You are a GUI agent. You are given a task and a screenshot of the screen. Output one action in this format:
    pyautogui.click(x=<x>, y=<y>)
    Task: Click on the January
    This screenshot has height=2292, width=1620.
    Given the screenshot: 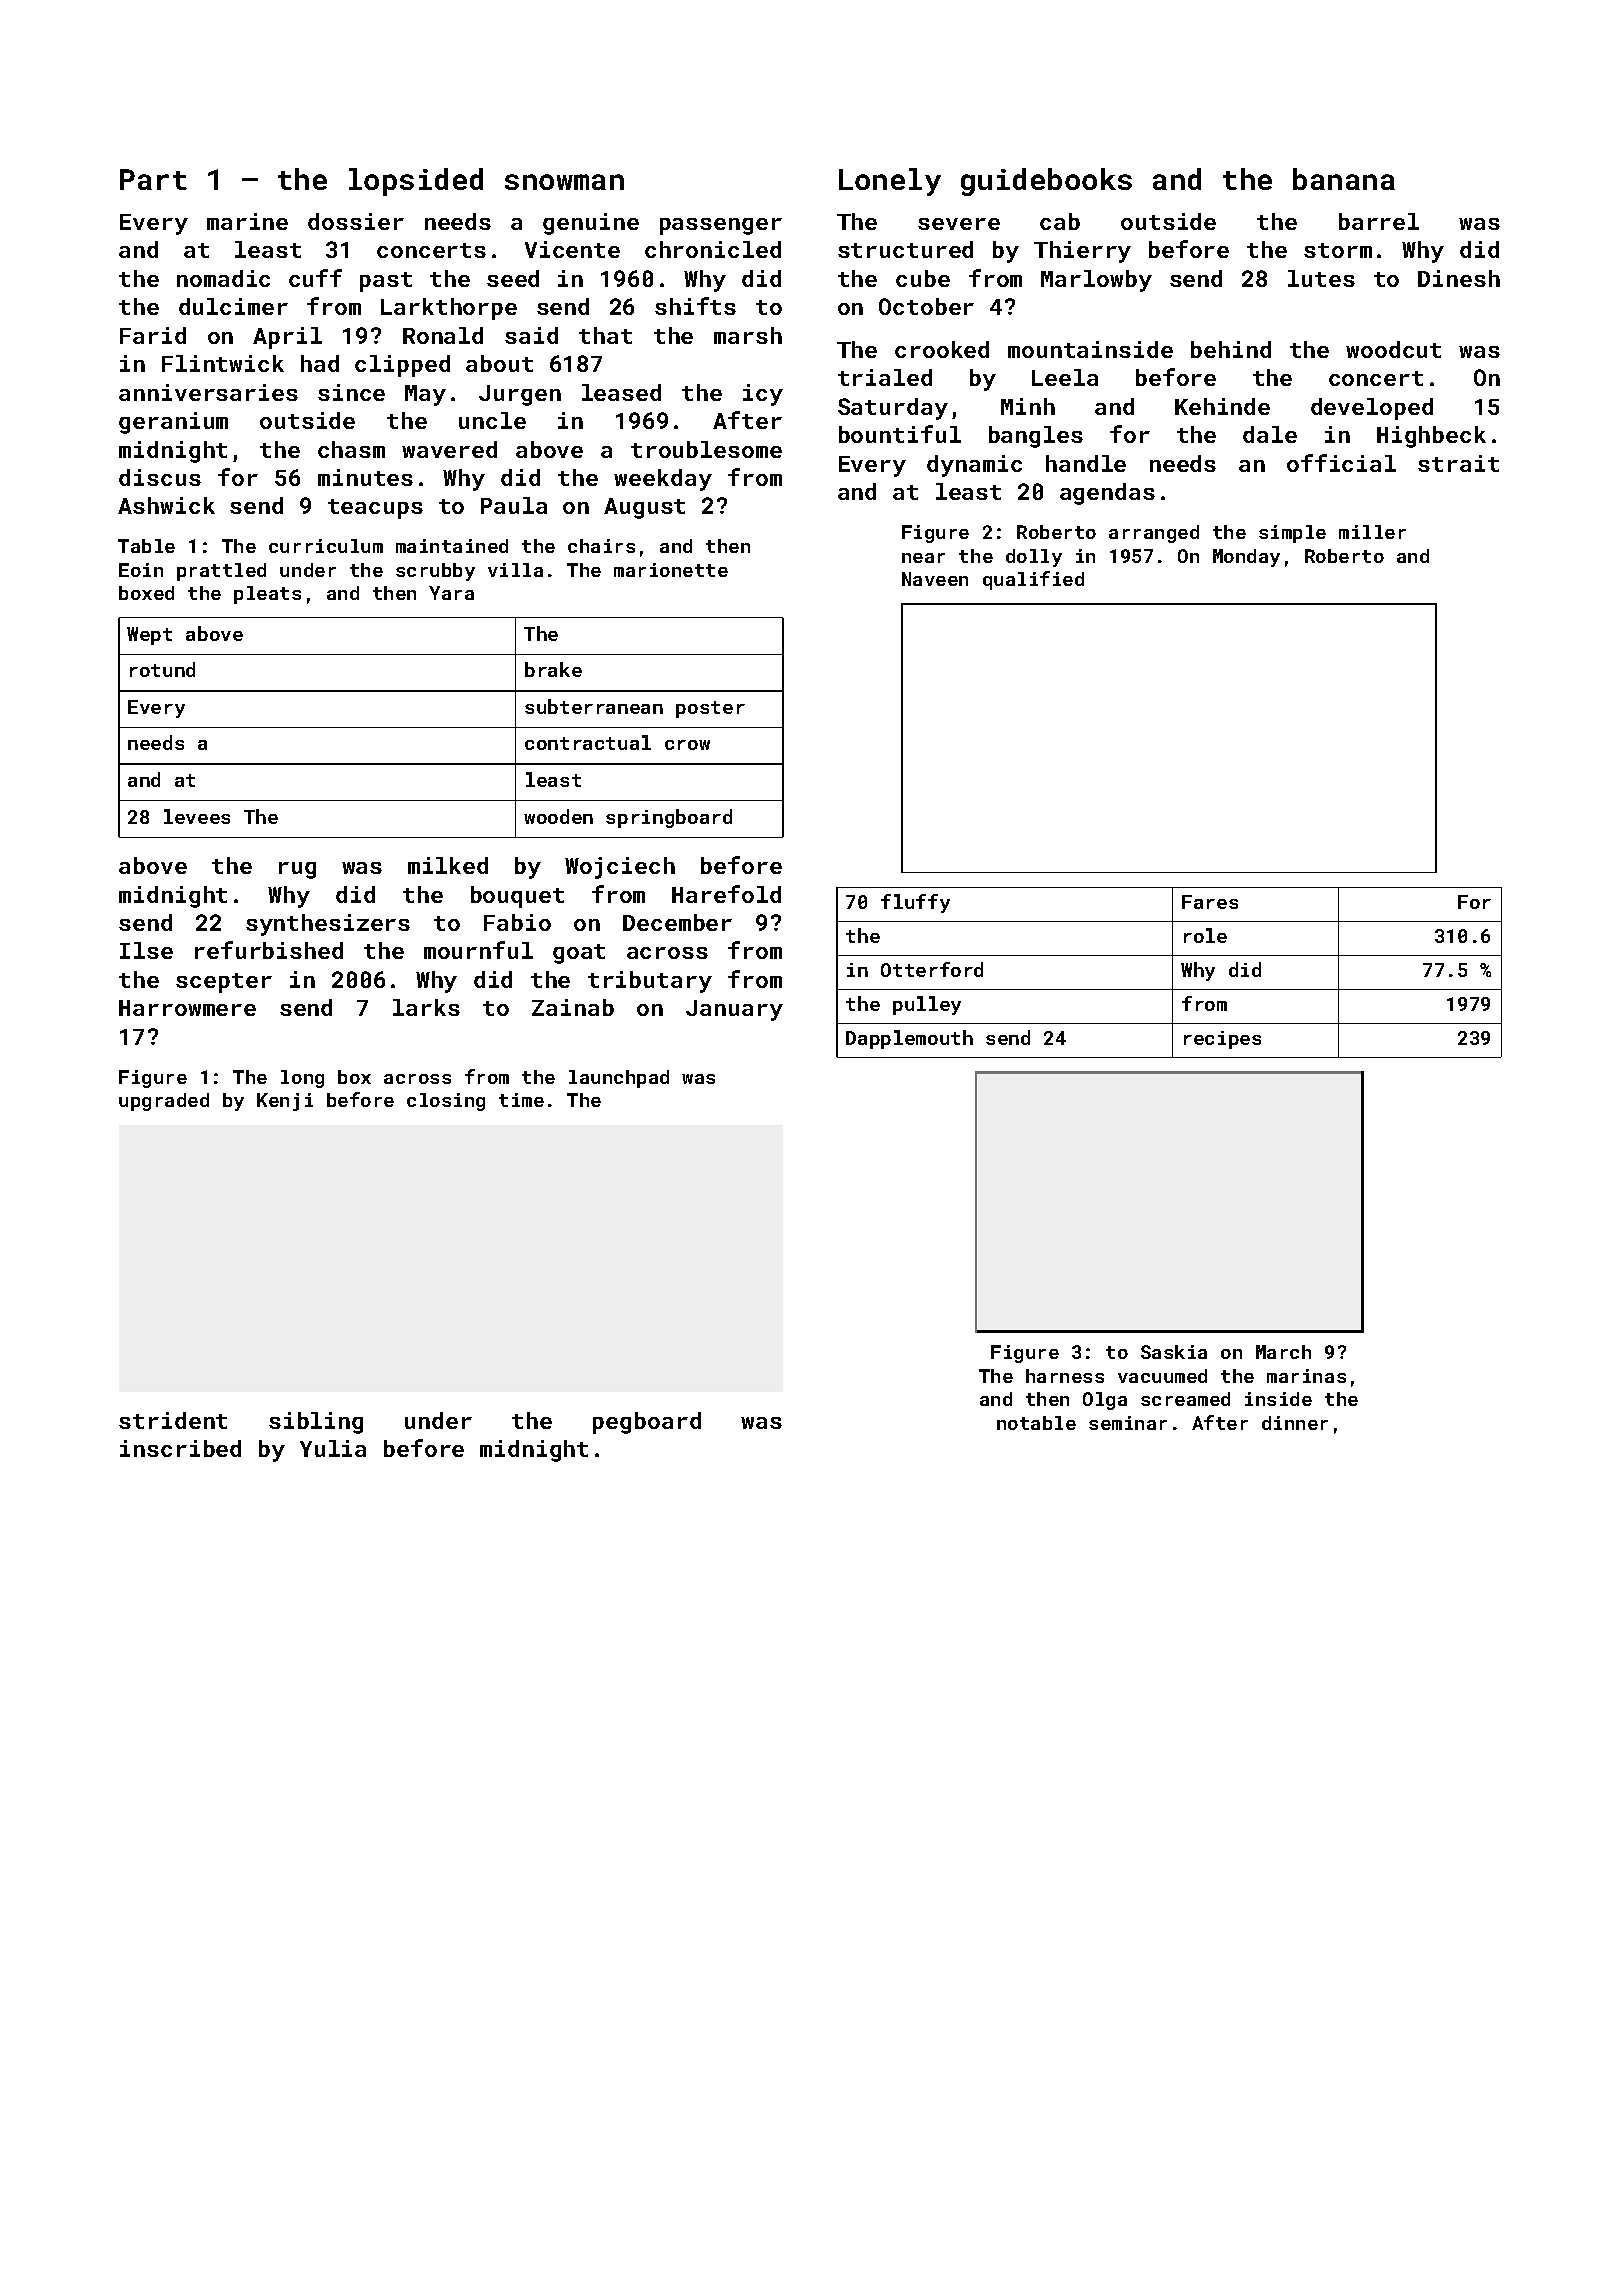 What is the action you would take?
    pyautogui.click(x=734, y=1010)
